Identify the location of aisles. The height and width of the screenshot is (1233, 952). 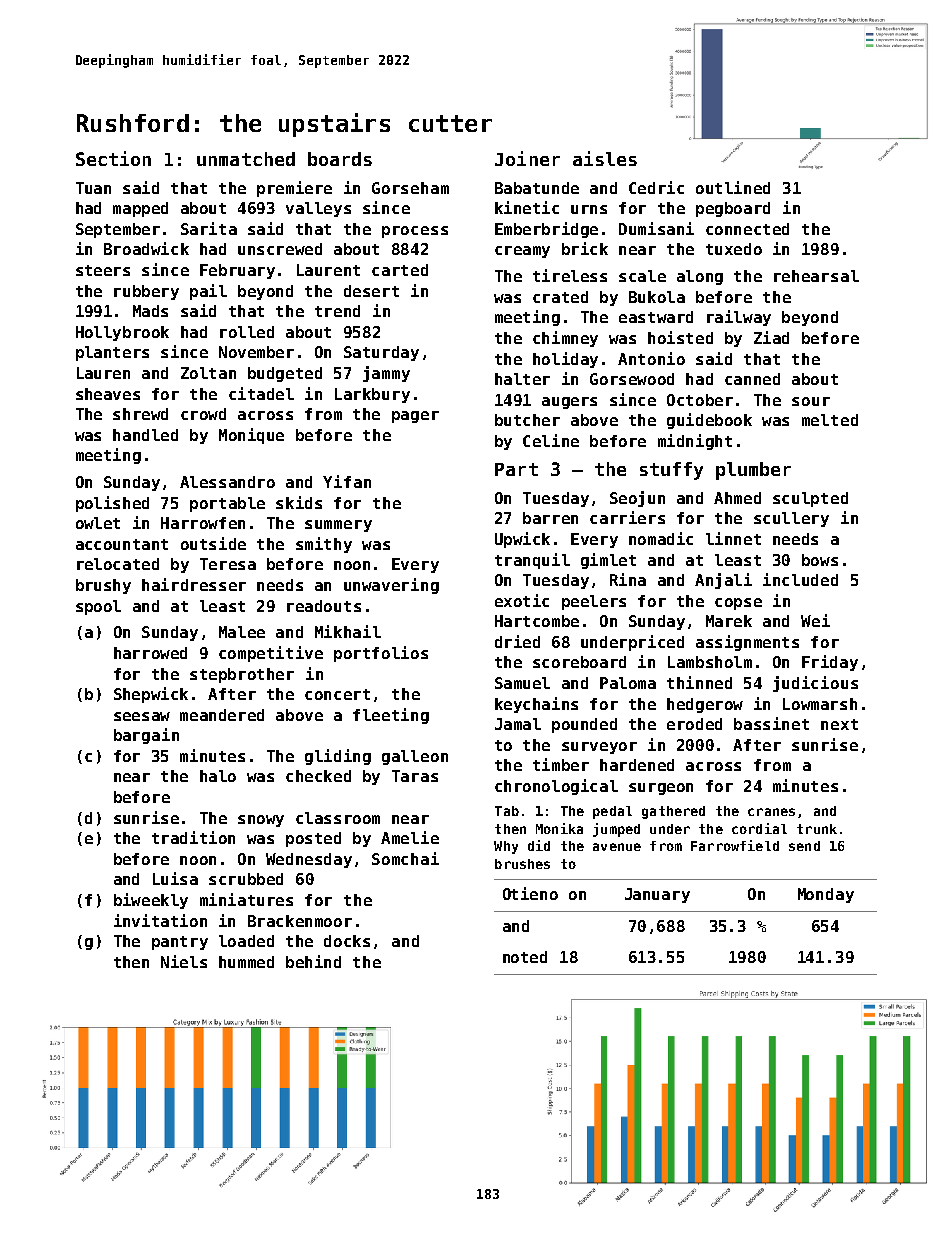
(605, 158).
